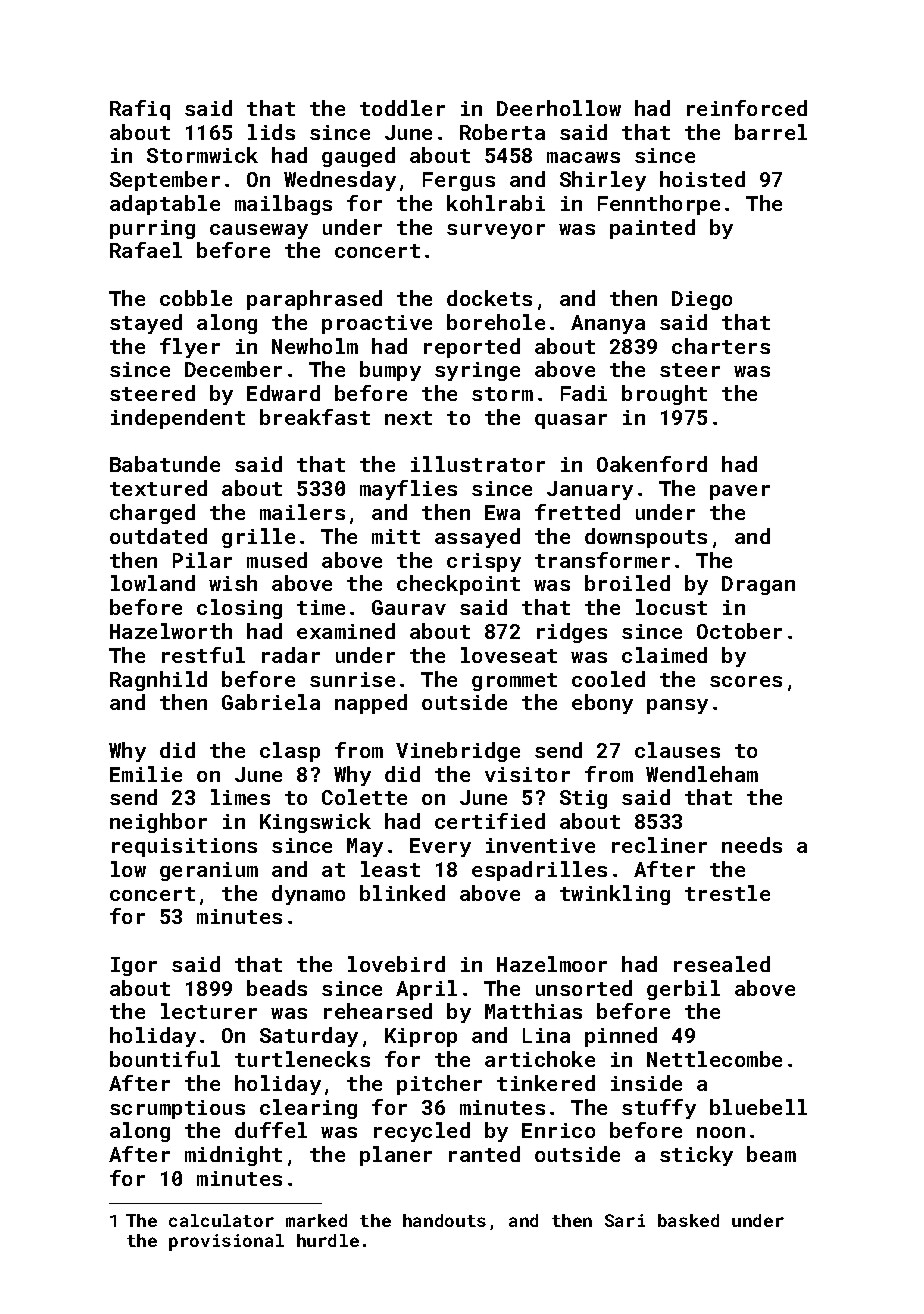 The height and width of the screenshot is (1314, 924). I want to click on least, so click(390, 869).
